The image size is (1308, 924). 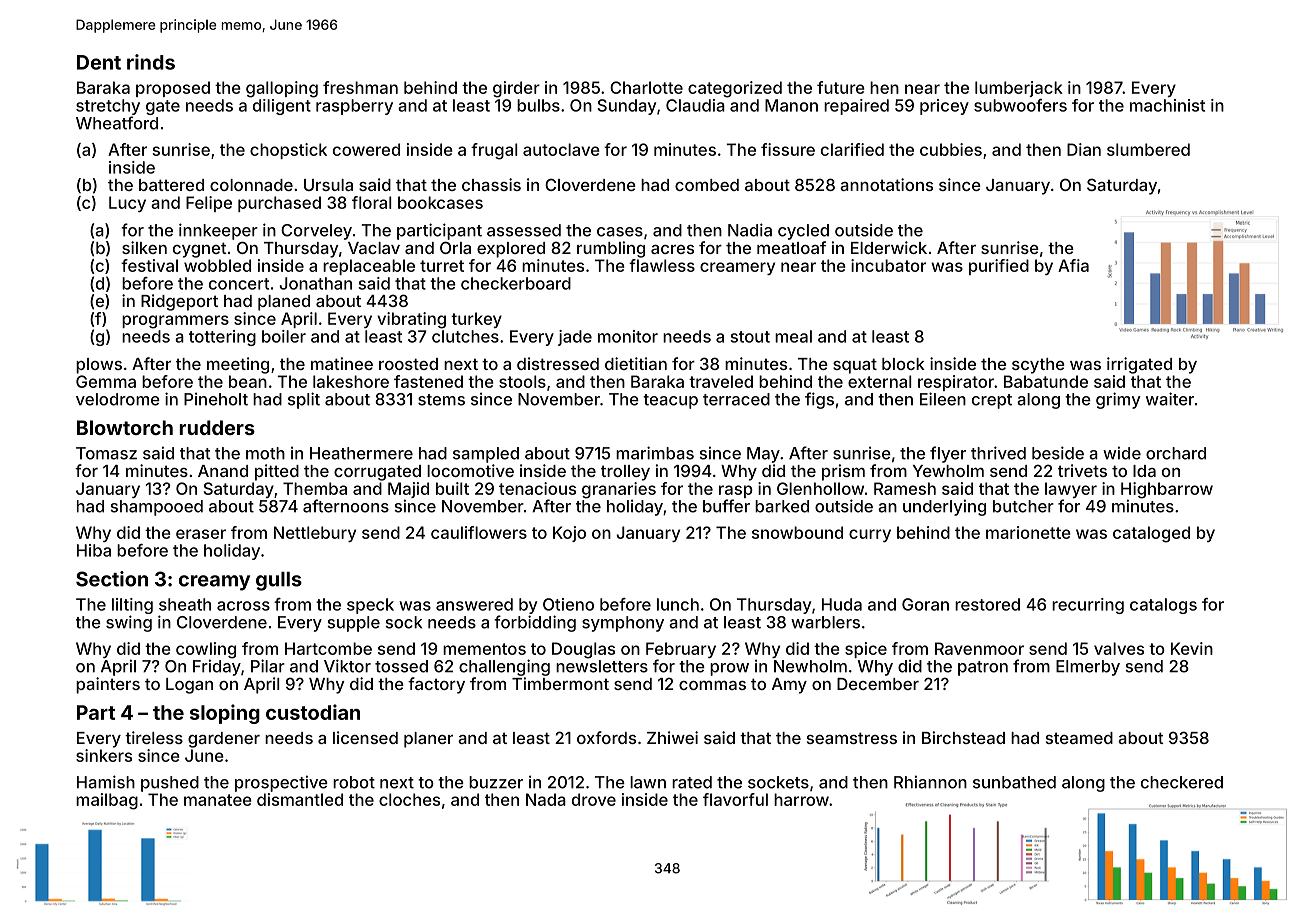 What do you see at coordinates (239, 284) in the image?
I see `concert` at bounding box center [239, 284].
